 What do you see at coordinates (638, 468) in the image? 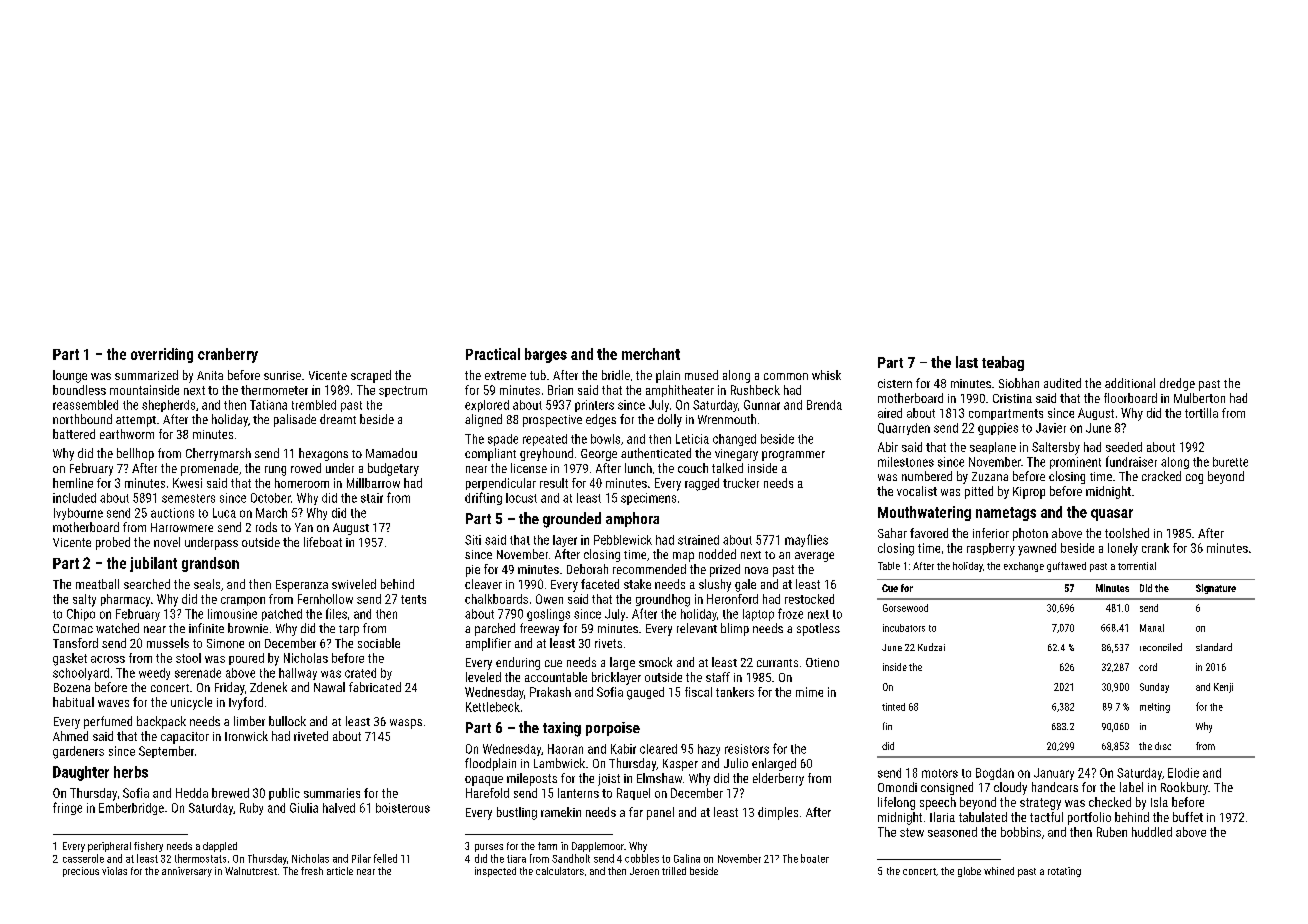
I see `lunch` at bounding box center [638, 468].
